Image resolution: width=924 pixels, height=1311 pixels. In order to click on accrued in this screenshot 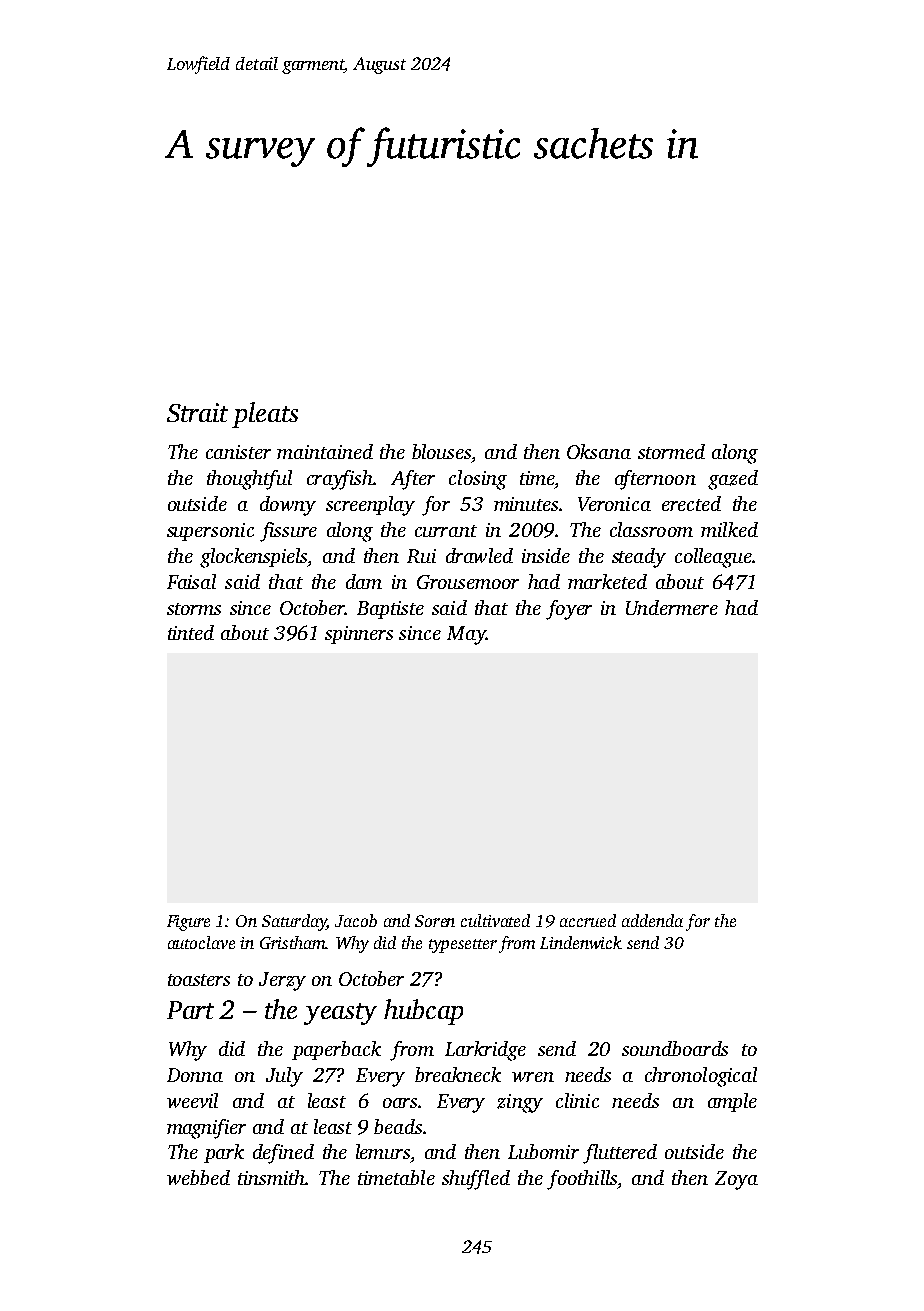, I will do `click(588, 920)`.
